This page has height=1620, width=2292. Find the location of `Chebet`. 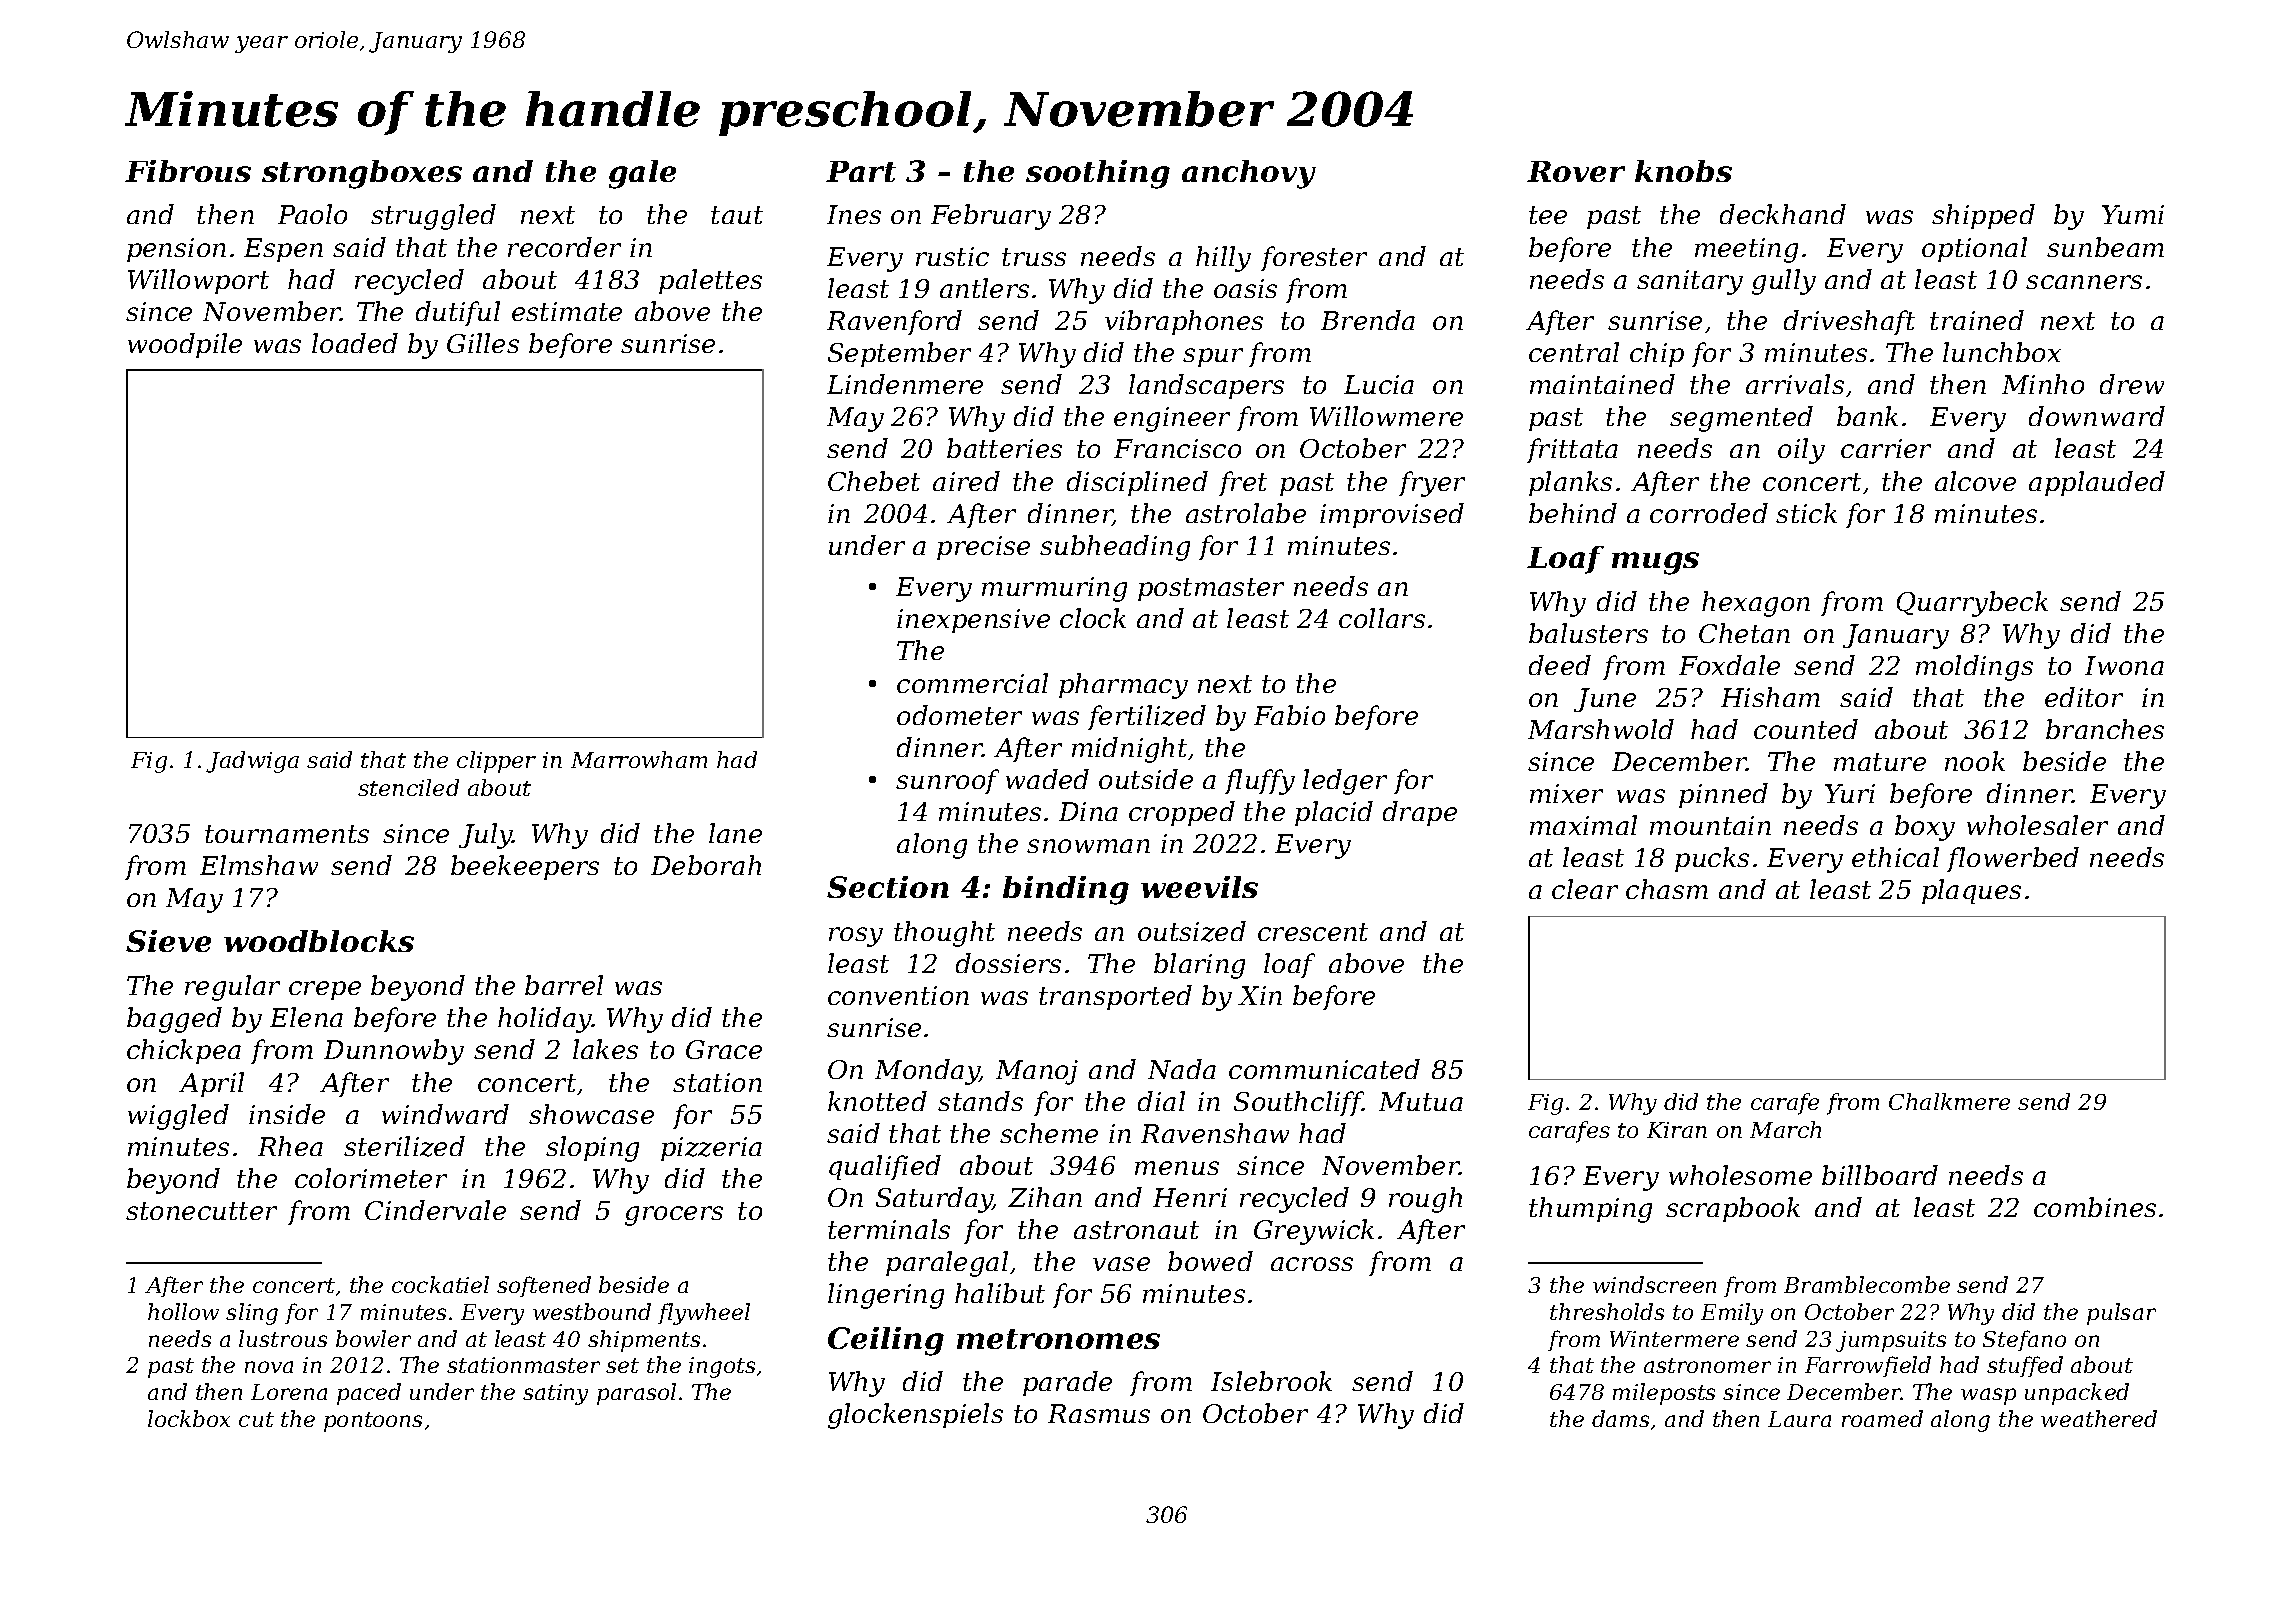

Chebet is located at coordinates (874, 481).
